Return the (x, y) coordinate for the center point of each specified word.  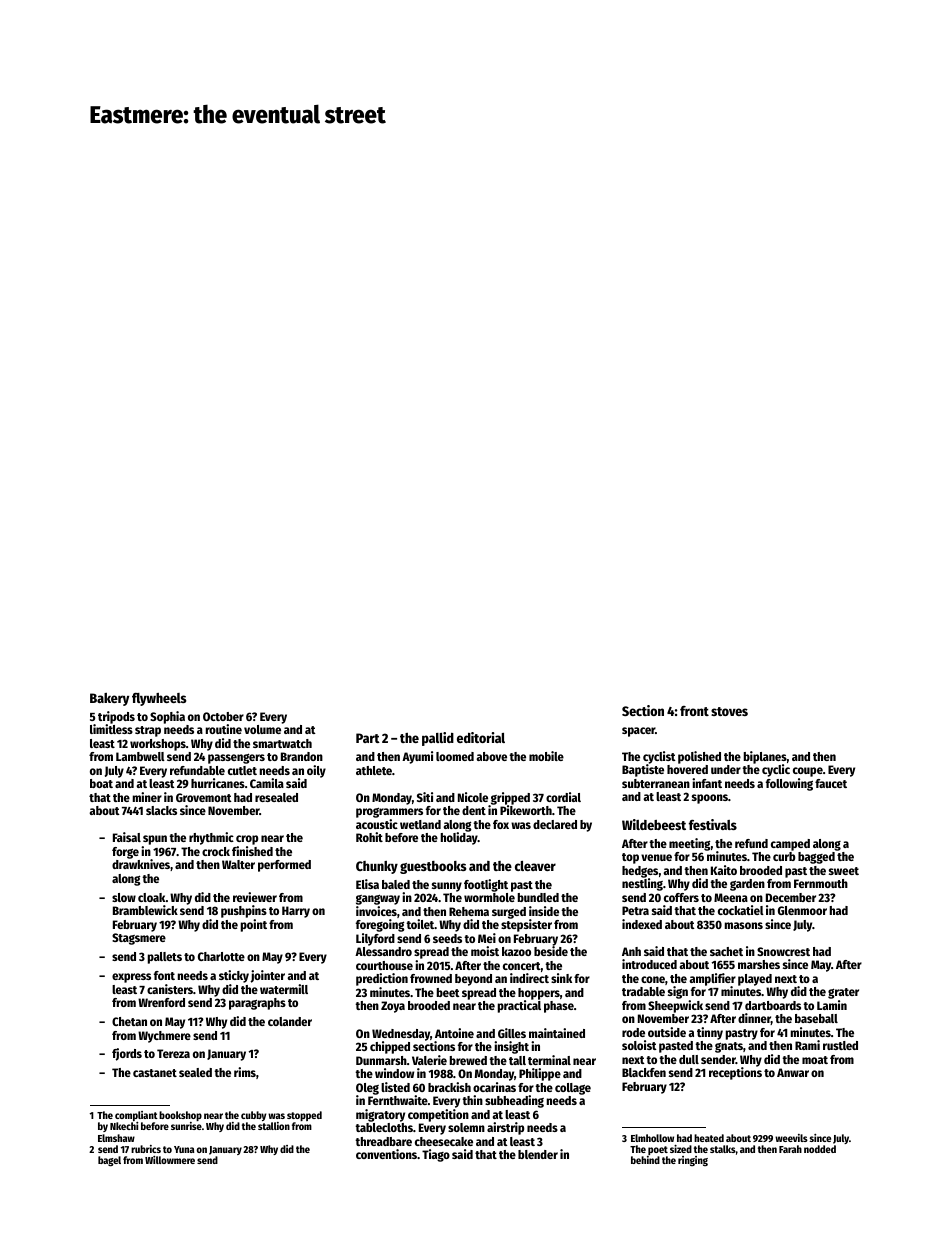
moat (815, 1060)
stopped (304, 1116)
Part (368, 738)
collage (573, 1089)
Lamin (832, 1005)
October (223, 716)
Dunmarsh (381, 1060)
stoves (729, 711)
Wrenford (161, 1002)
